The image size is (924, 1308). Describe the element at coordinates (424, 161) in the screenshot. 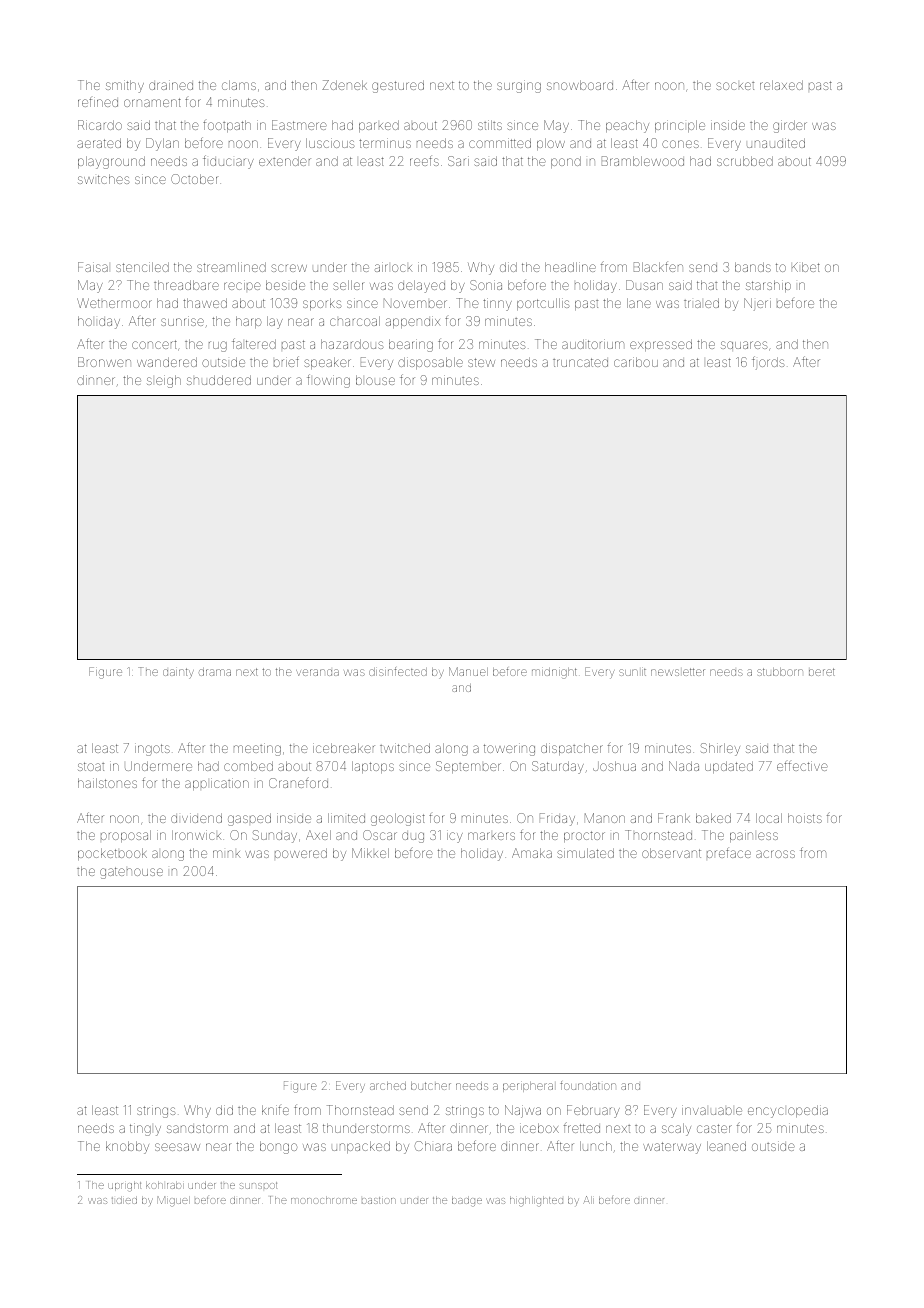

I see `reefs` at that location.
